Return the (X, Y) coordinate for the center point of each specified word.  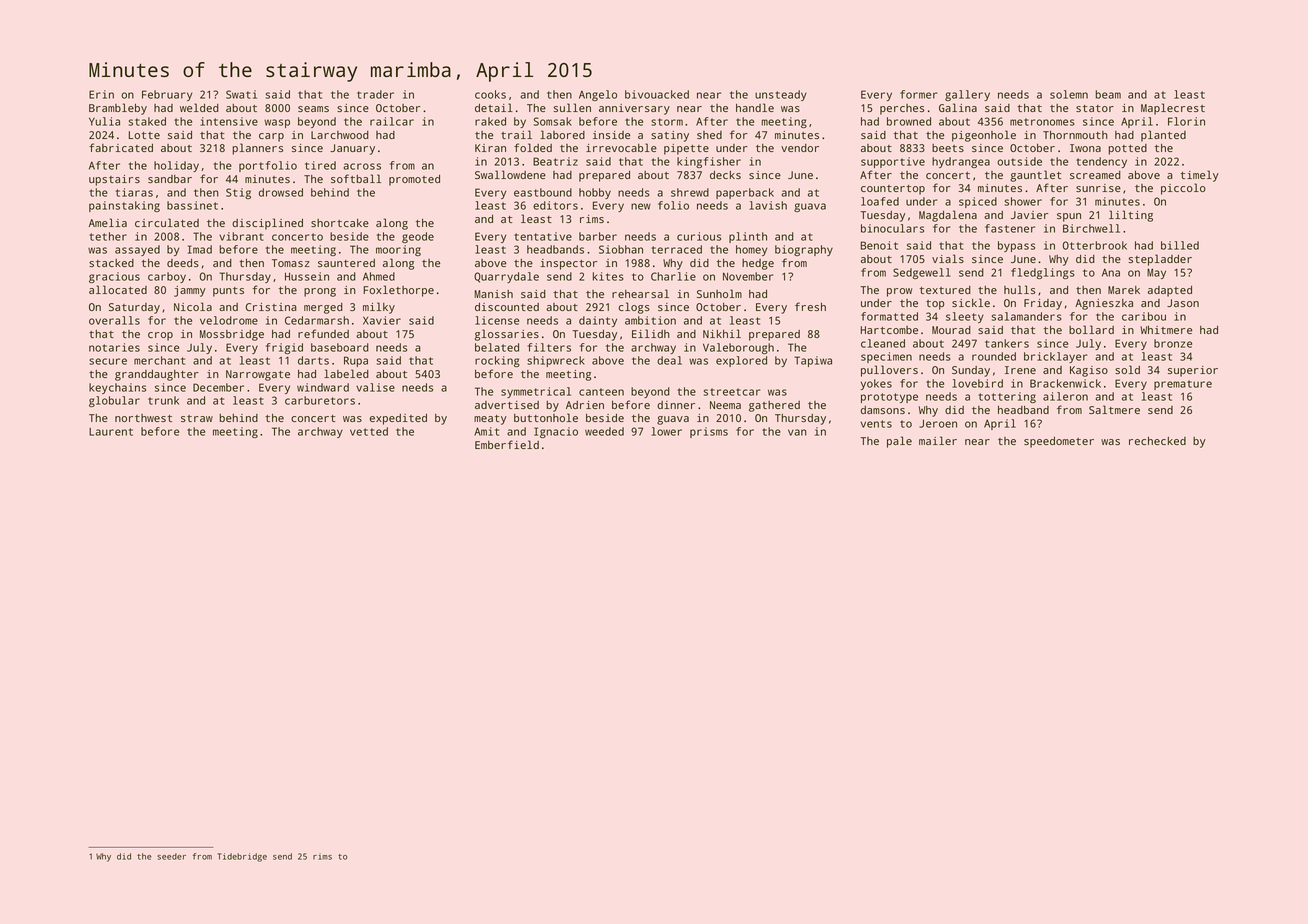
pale (899, 442)
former (918, 94)
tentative (543, 236)
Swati (241, 94)
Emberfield (507, 444)
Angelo (598, 95)
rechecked (1157, 441)
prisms (709, 432)
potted (1127, 149)
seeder (171, 856)
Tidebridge (242, 857)
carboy (167, 277)
